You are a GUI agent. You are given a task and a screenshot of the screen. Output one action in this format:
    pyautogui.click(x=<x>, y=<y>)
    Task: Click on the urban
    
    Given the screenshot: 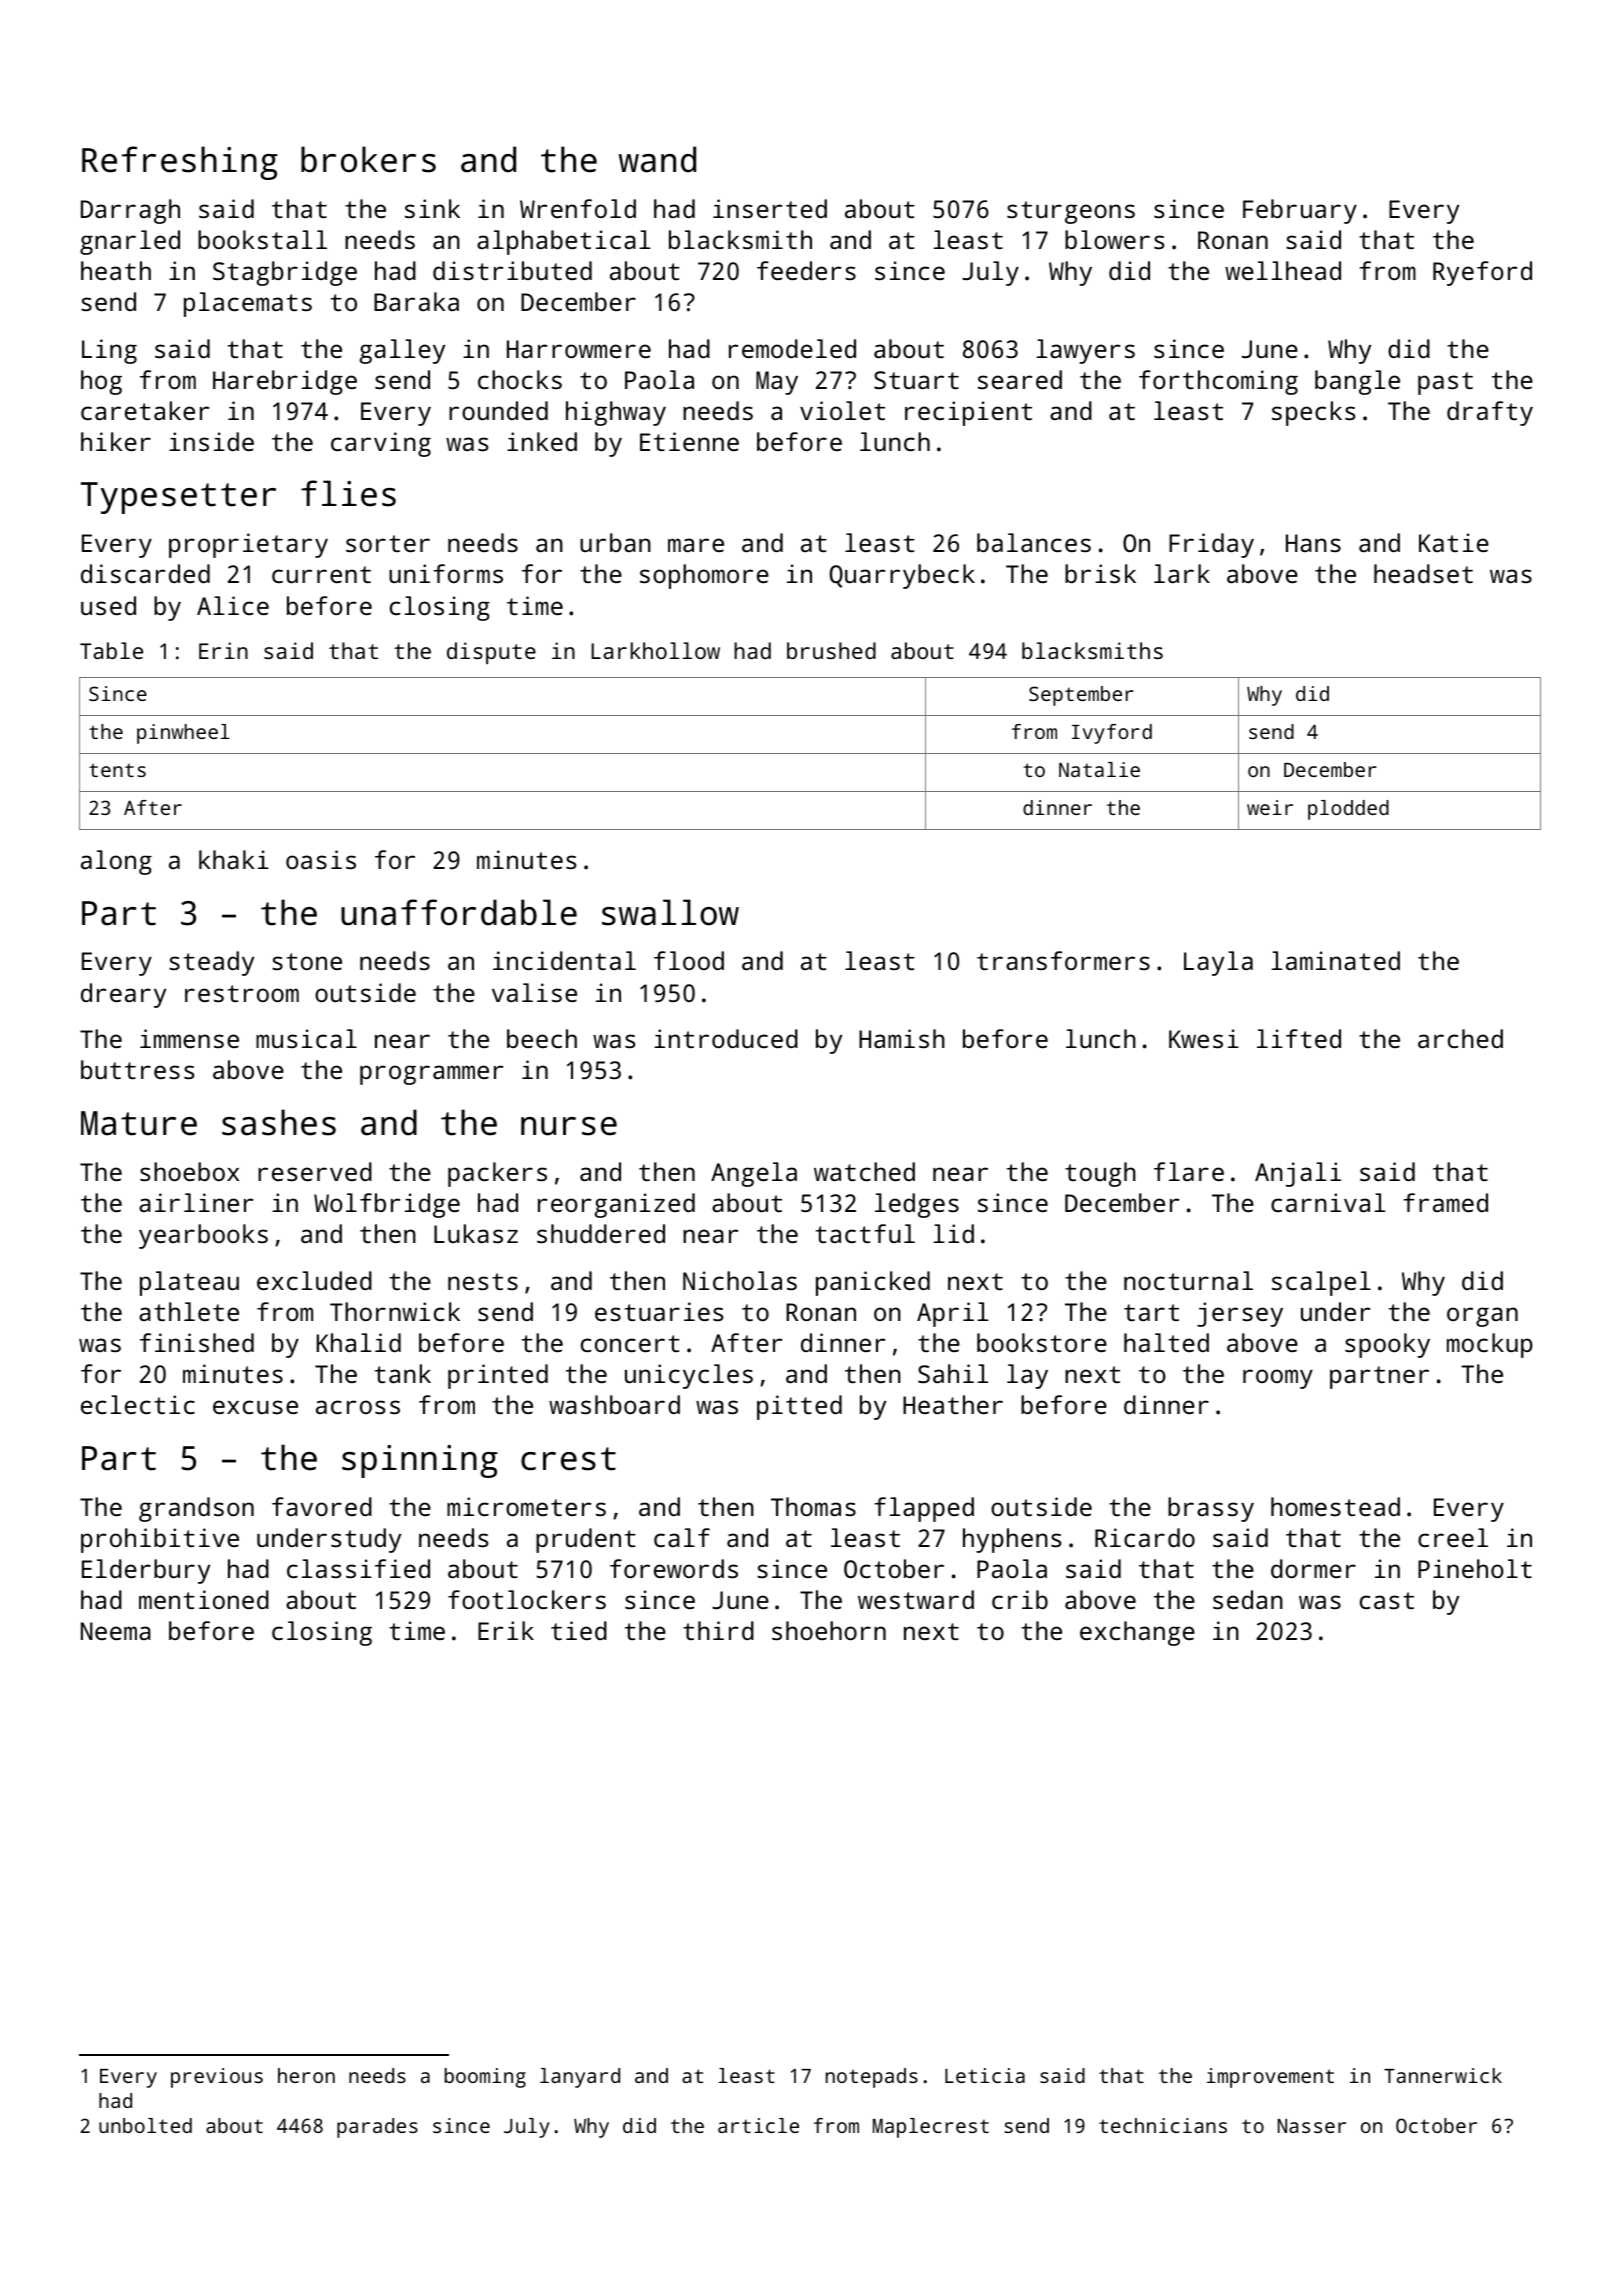 What is the action you would take?
    pyautogui.click(x=615, y=542)
